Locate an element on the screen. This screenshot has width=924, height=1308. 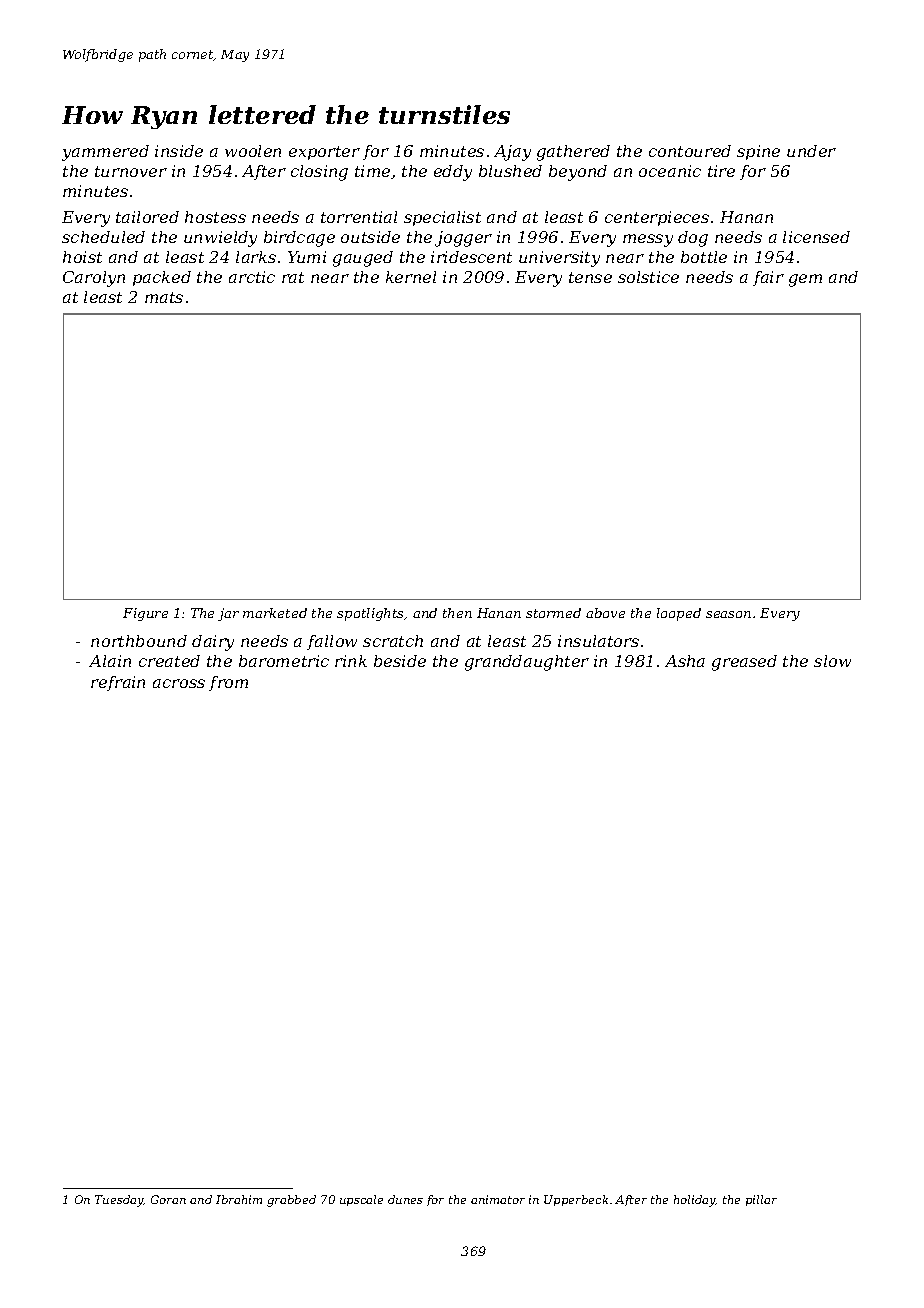
Alain is located at coordinates (110, 661).
